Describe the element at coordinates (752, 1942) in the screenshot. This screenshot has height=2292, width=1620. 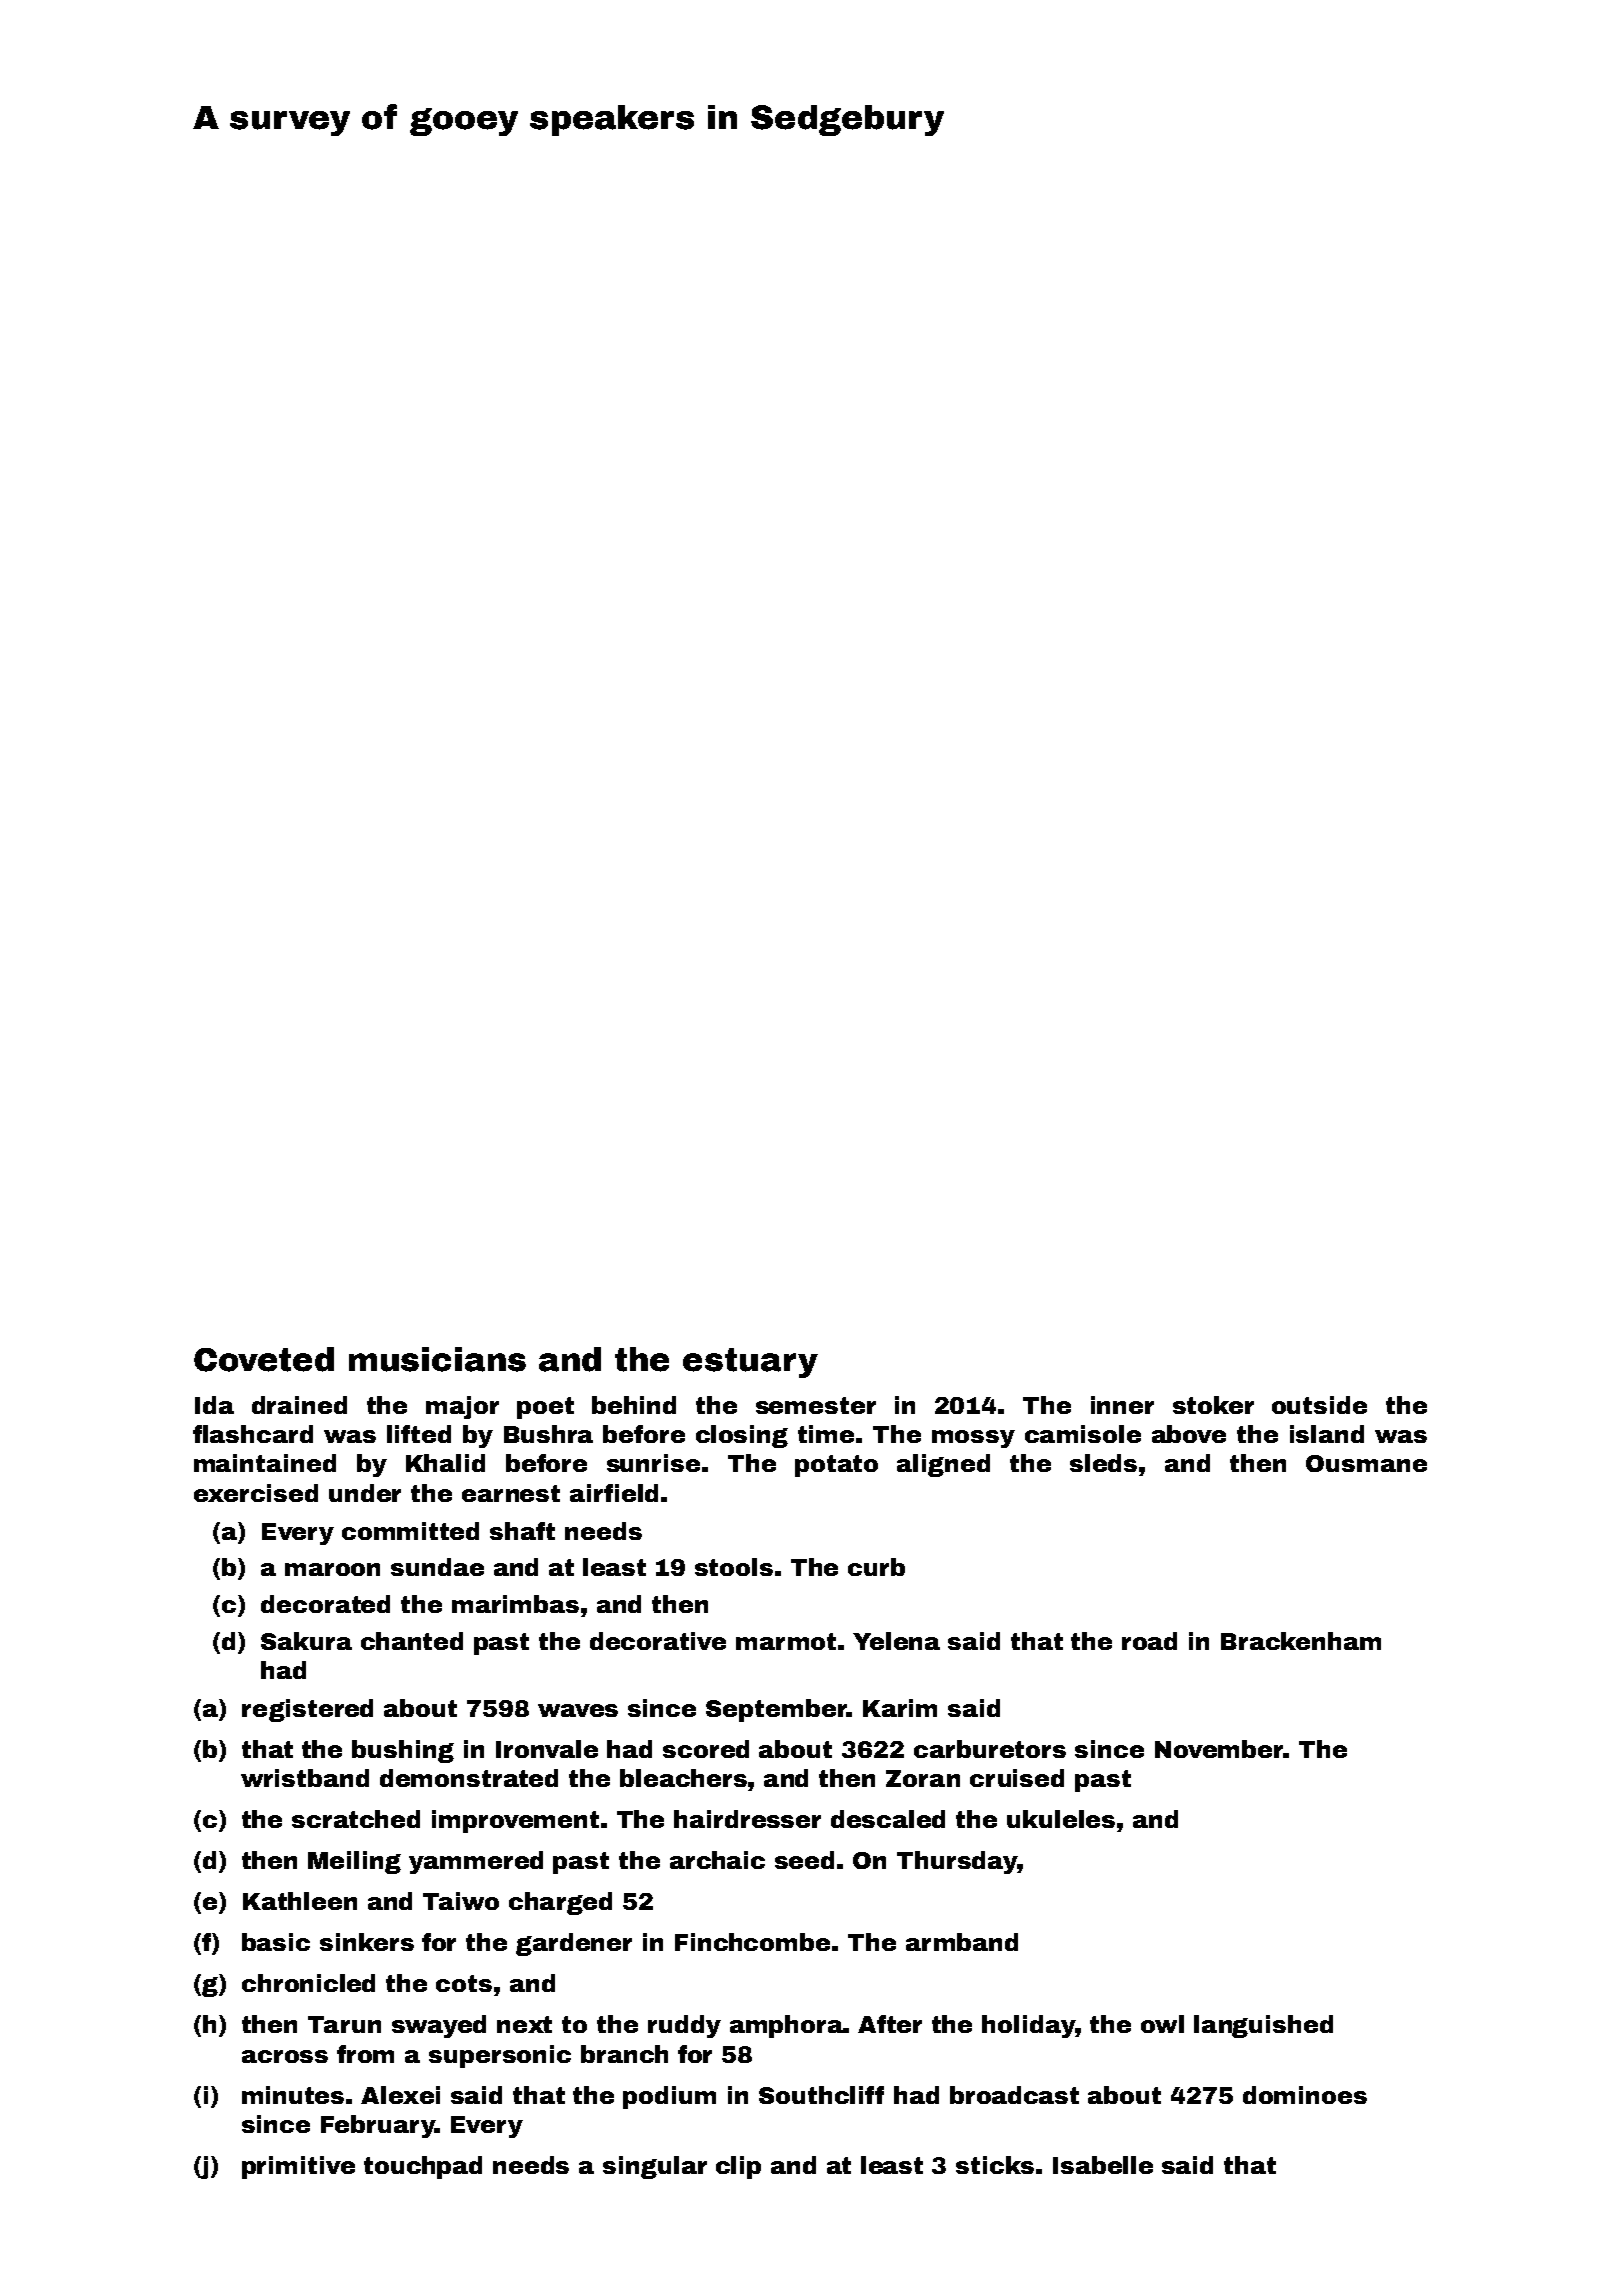
I see `Finchcombe` at that location.
